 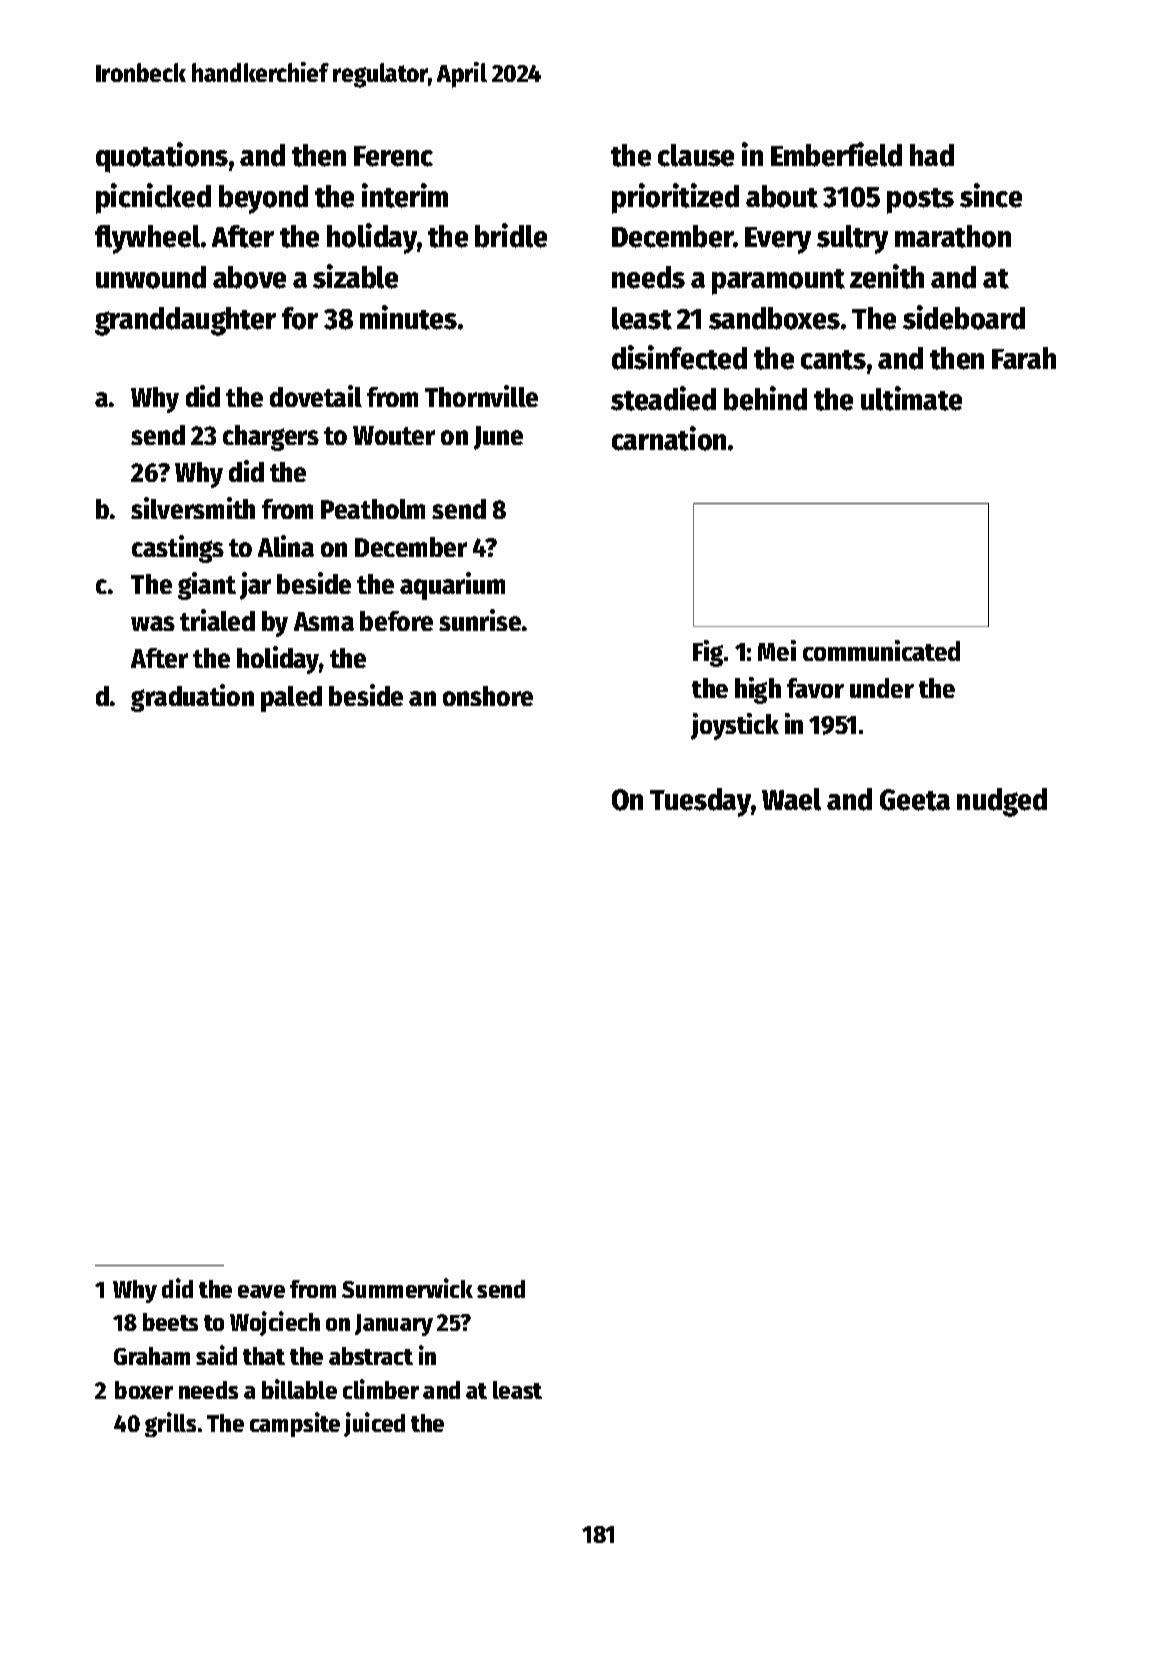 I want to click on nudged, so click(x=1002, y=802).
